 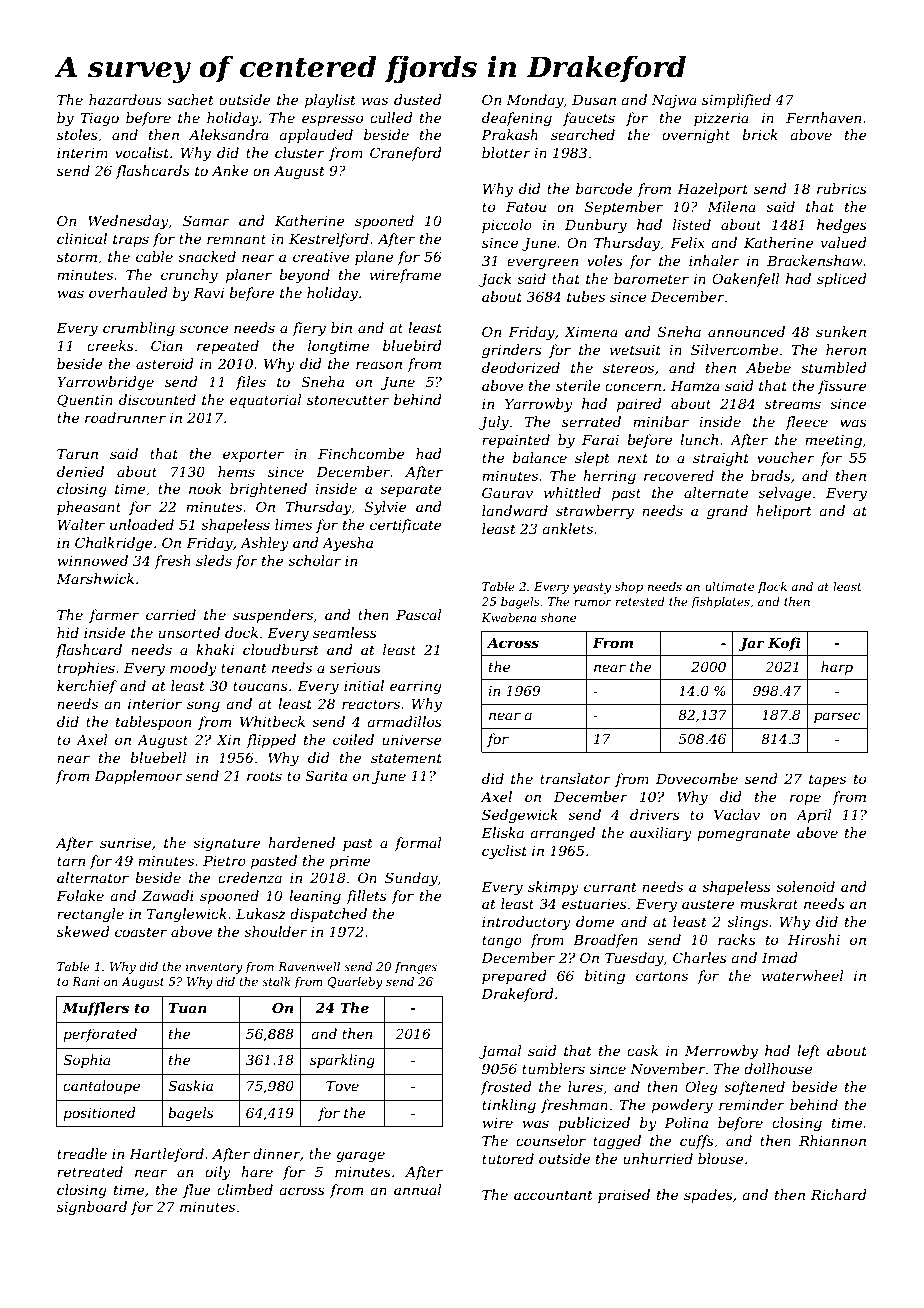 I want to click on seamless, so click(x=345, y=632).
